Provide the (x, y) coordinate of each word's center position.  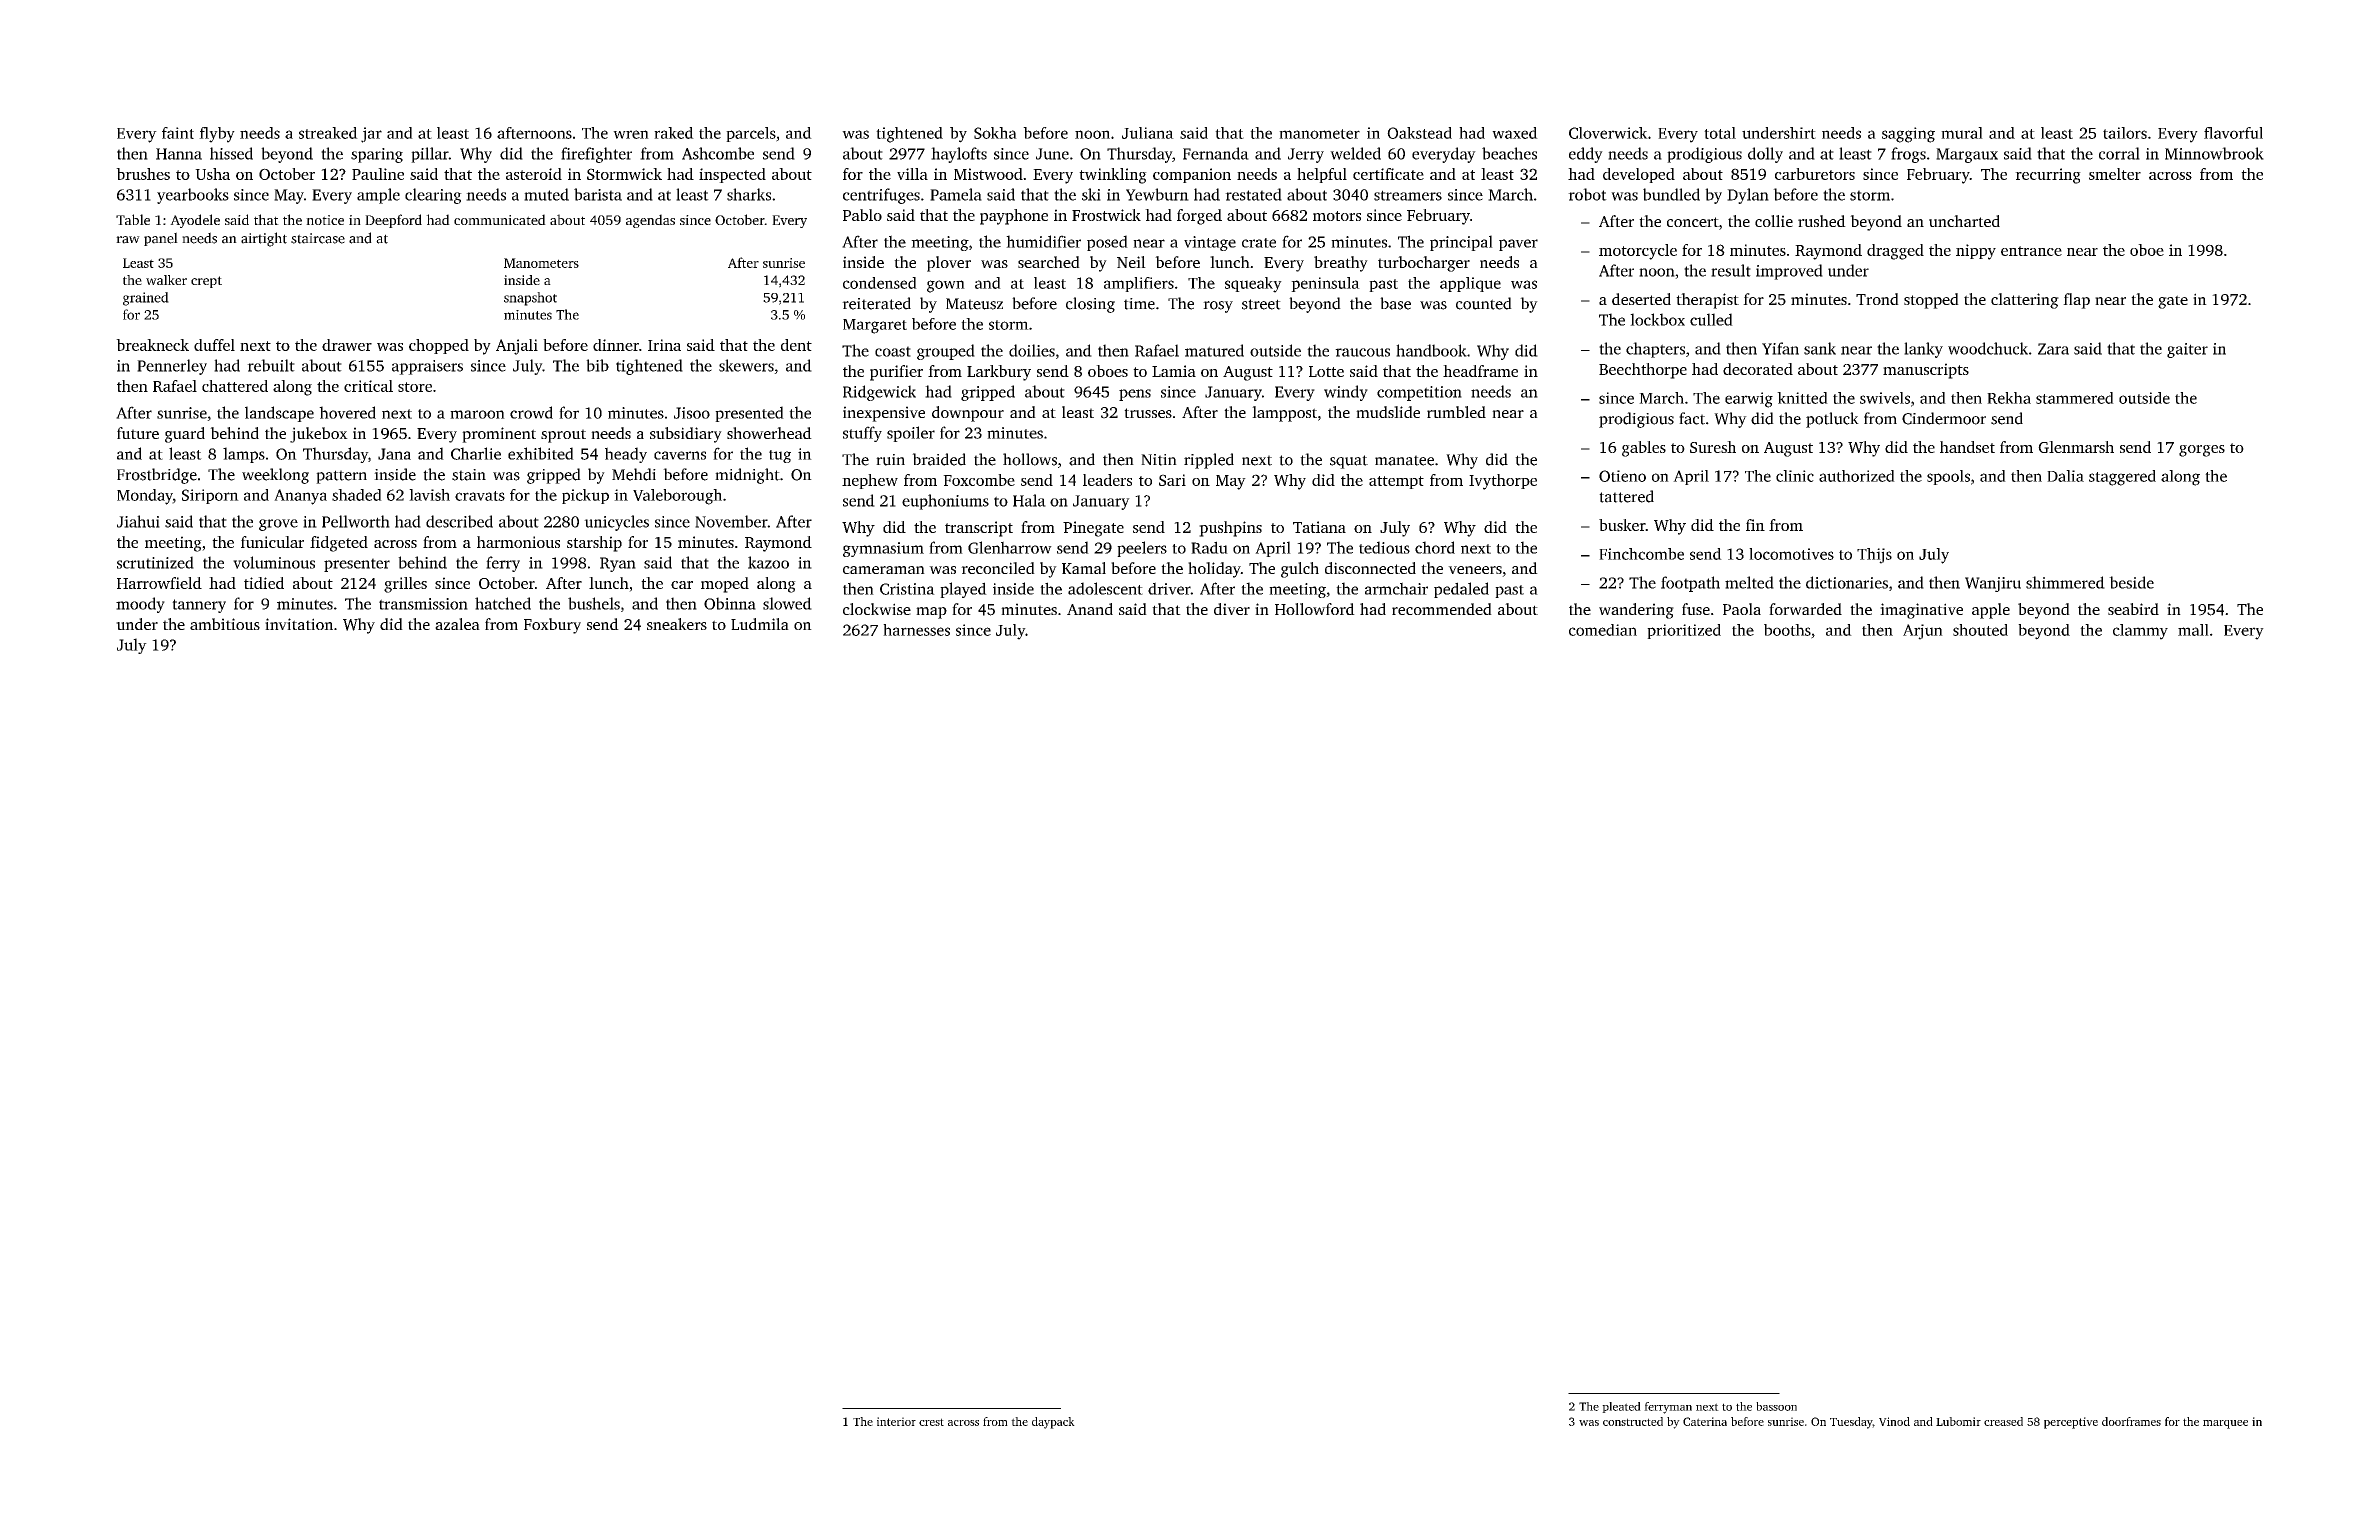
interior (896, 1421)
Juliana (1148, 133)
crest (931, 1422)
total (1720, 133)
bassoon (1776, 1406)
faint (178, 133)
